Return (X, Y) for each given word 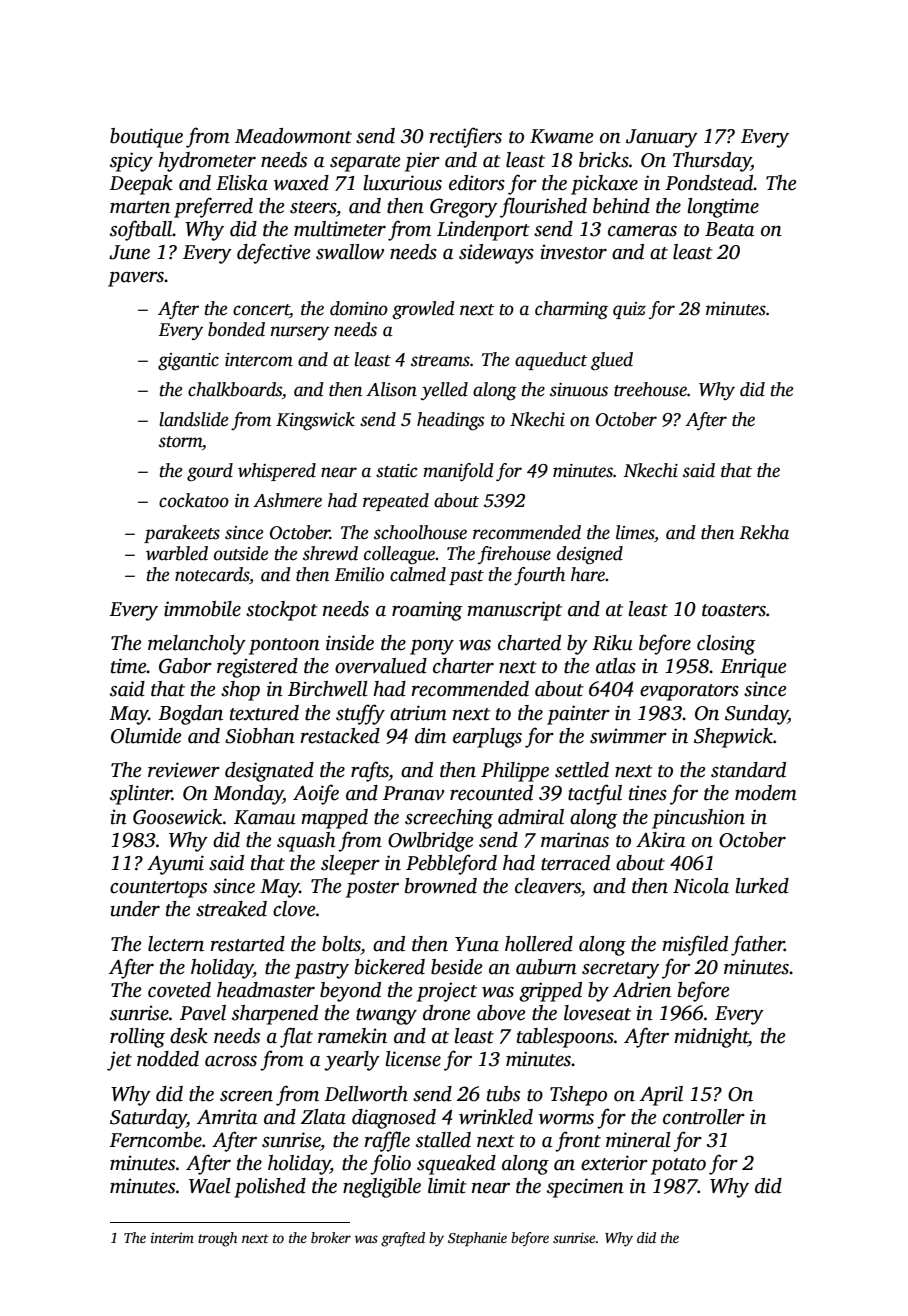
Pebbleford (451, 864)
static (396, 471)
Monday (248, 795)
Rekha (764, 532)
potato (678, 1166)
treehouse (650, 389)
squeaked (456, 1165)
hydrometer (207, 162)
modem (766, 793)
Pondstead (709, 183)
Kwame (561, 136)
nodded (168, 1059)
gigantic (188, 362)
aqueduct (551, 361)
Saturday (148, 1119)
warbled (177, 553)
